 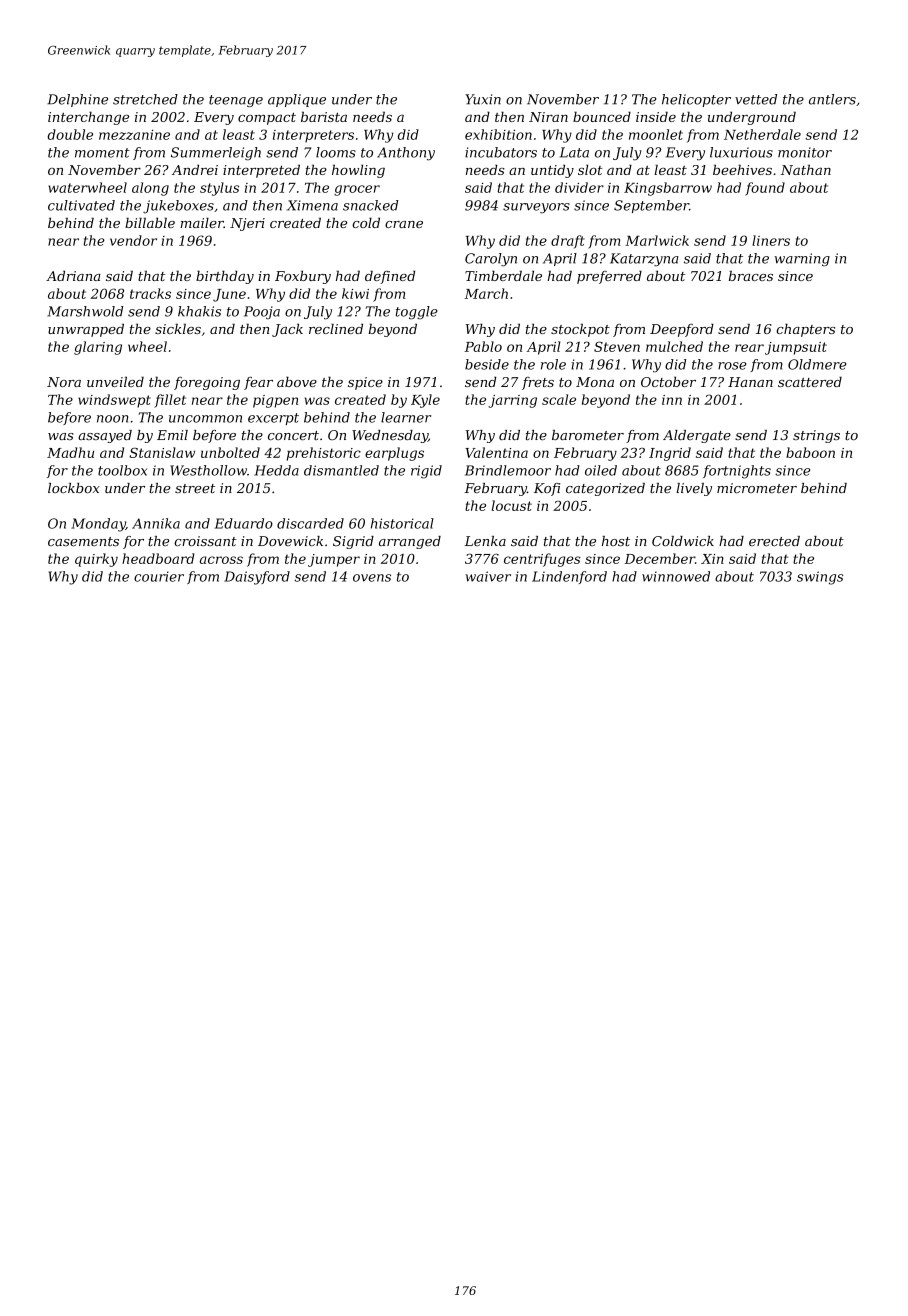 I want to click on Delphine, so click(x=77, y=100).
